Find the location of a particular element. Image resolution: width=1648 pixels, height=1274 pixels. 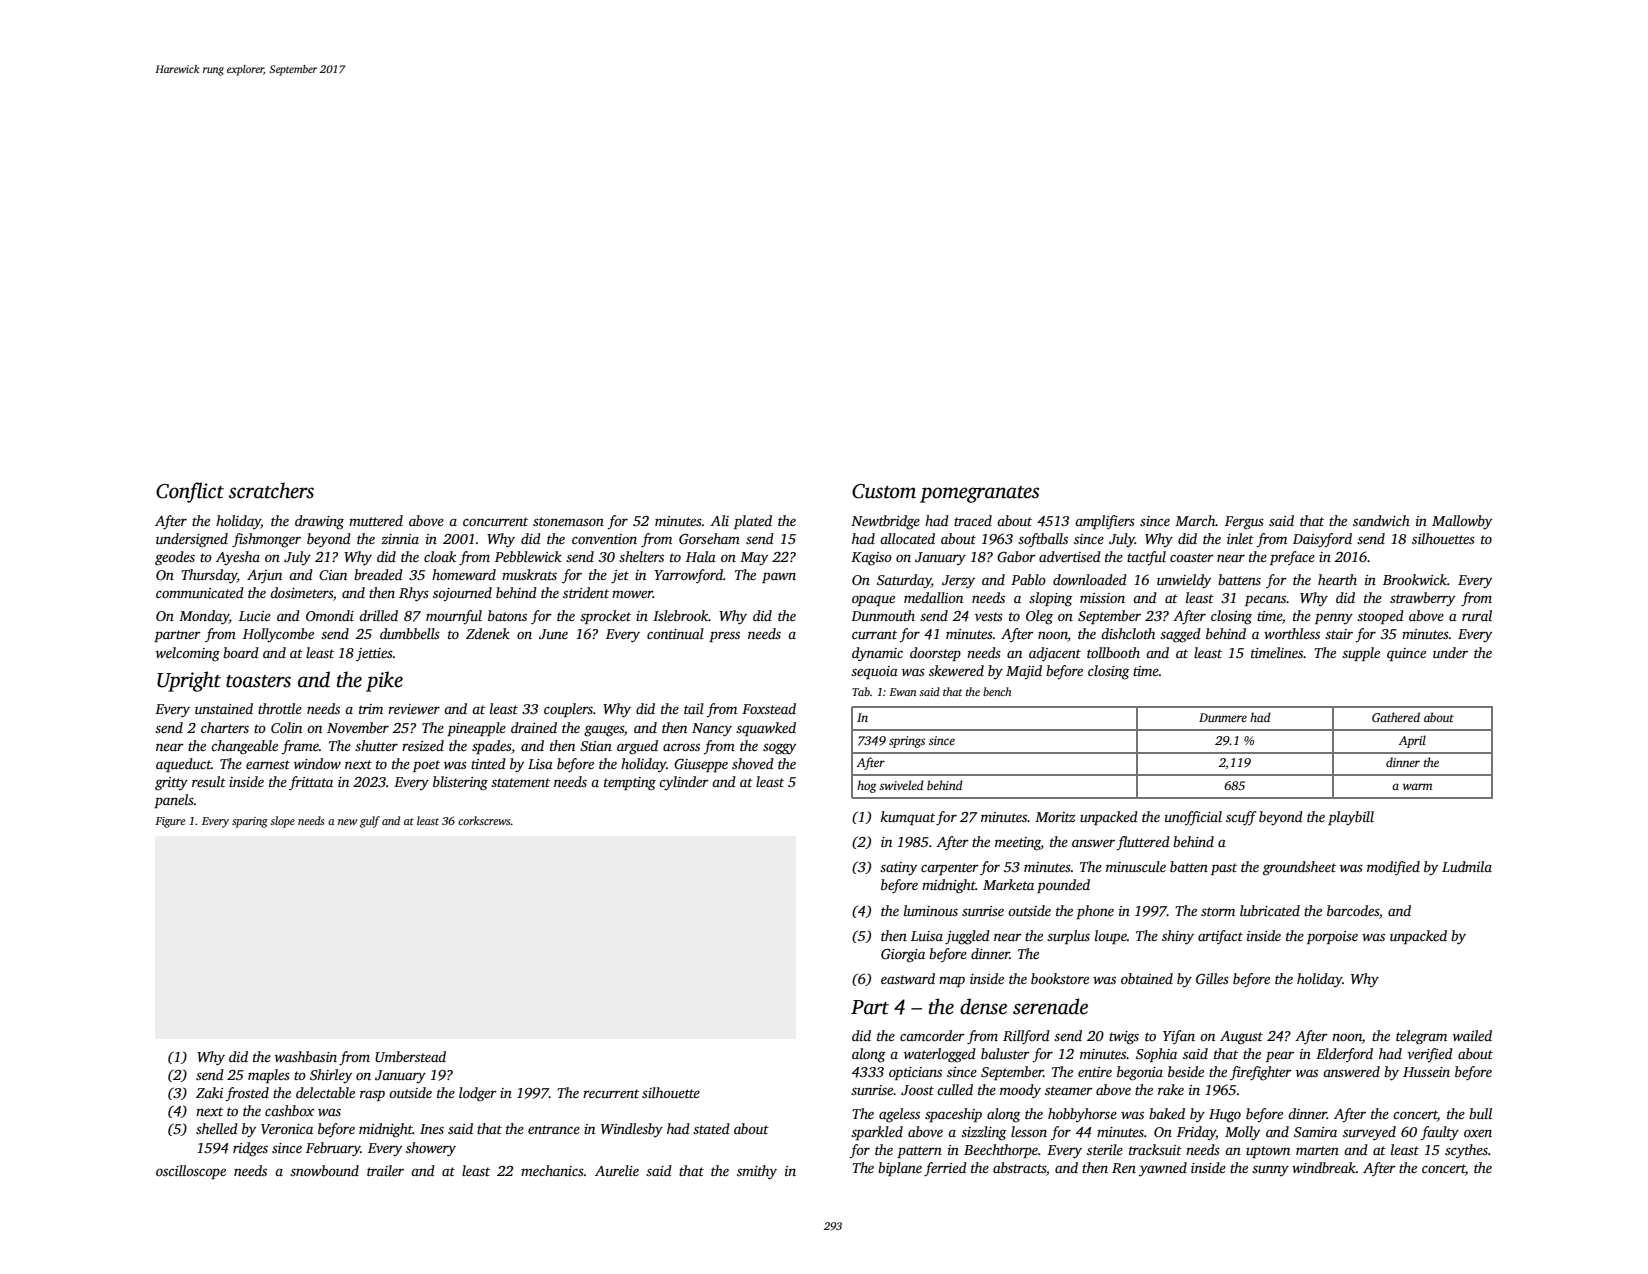

pecans is located at coordinates (1266, 600).
